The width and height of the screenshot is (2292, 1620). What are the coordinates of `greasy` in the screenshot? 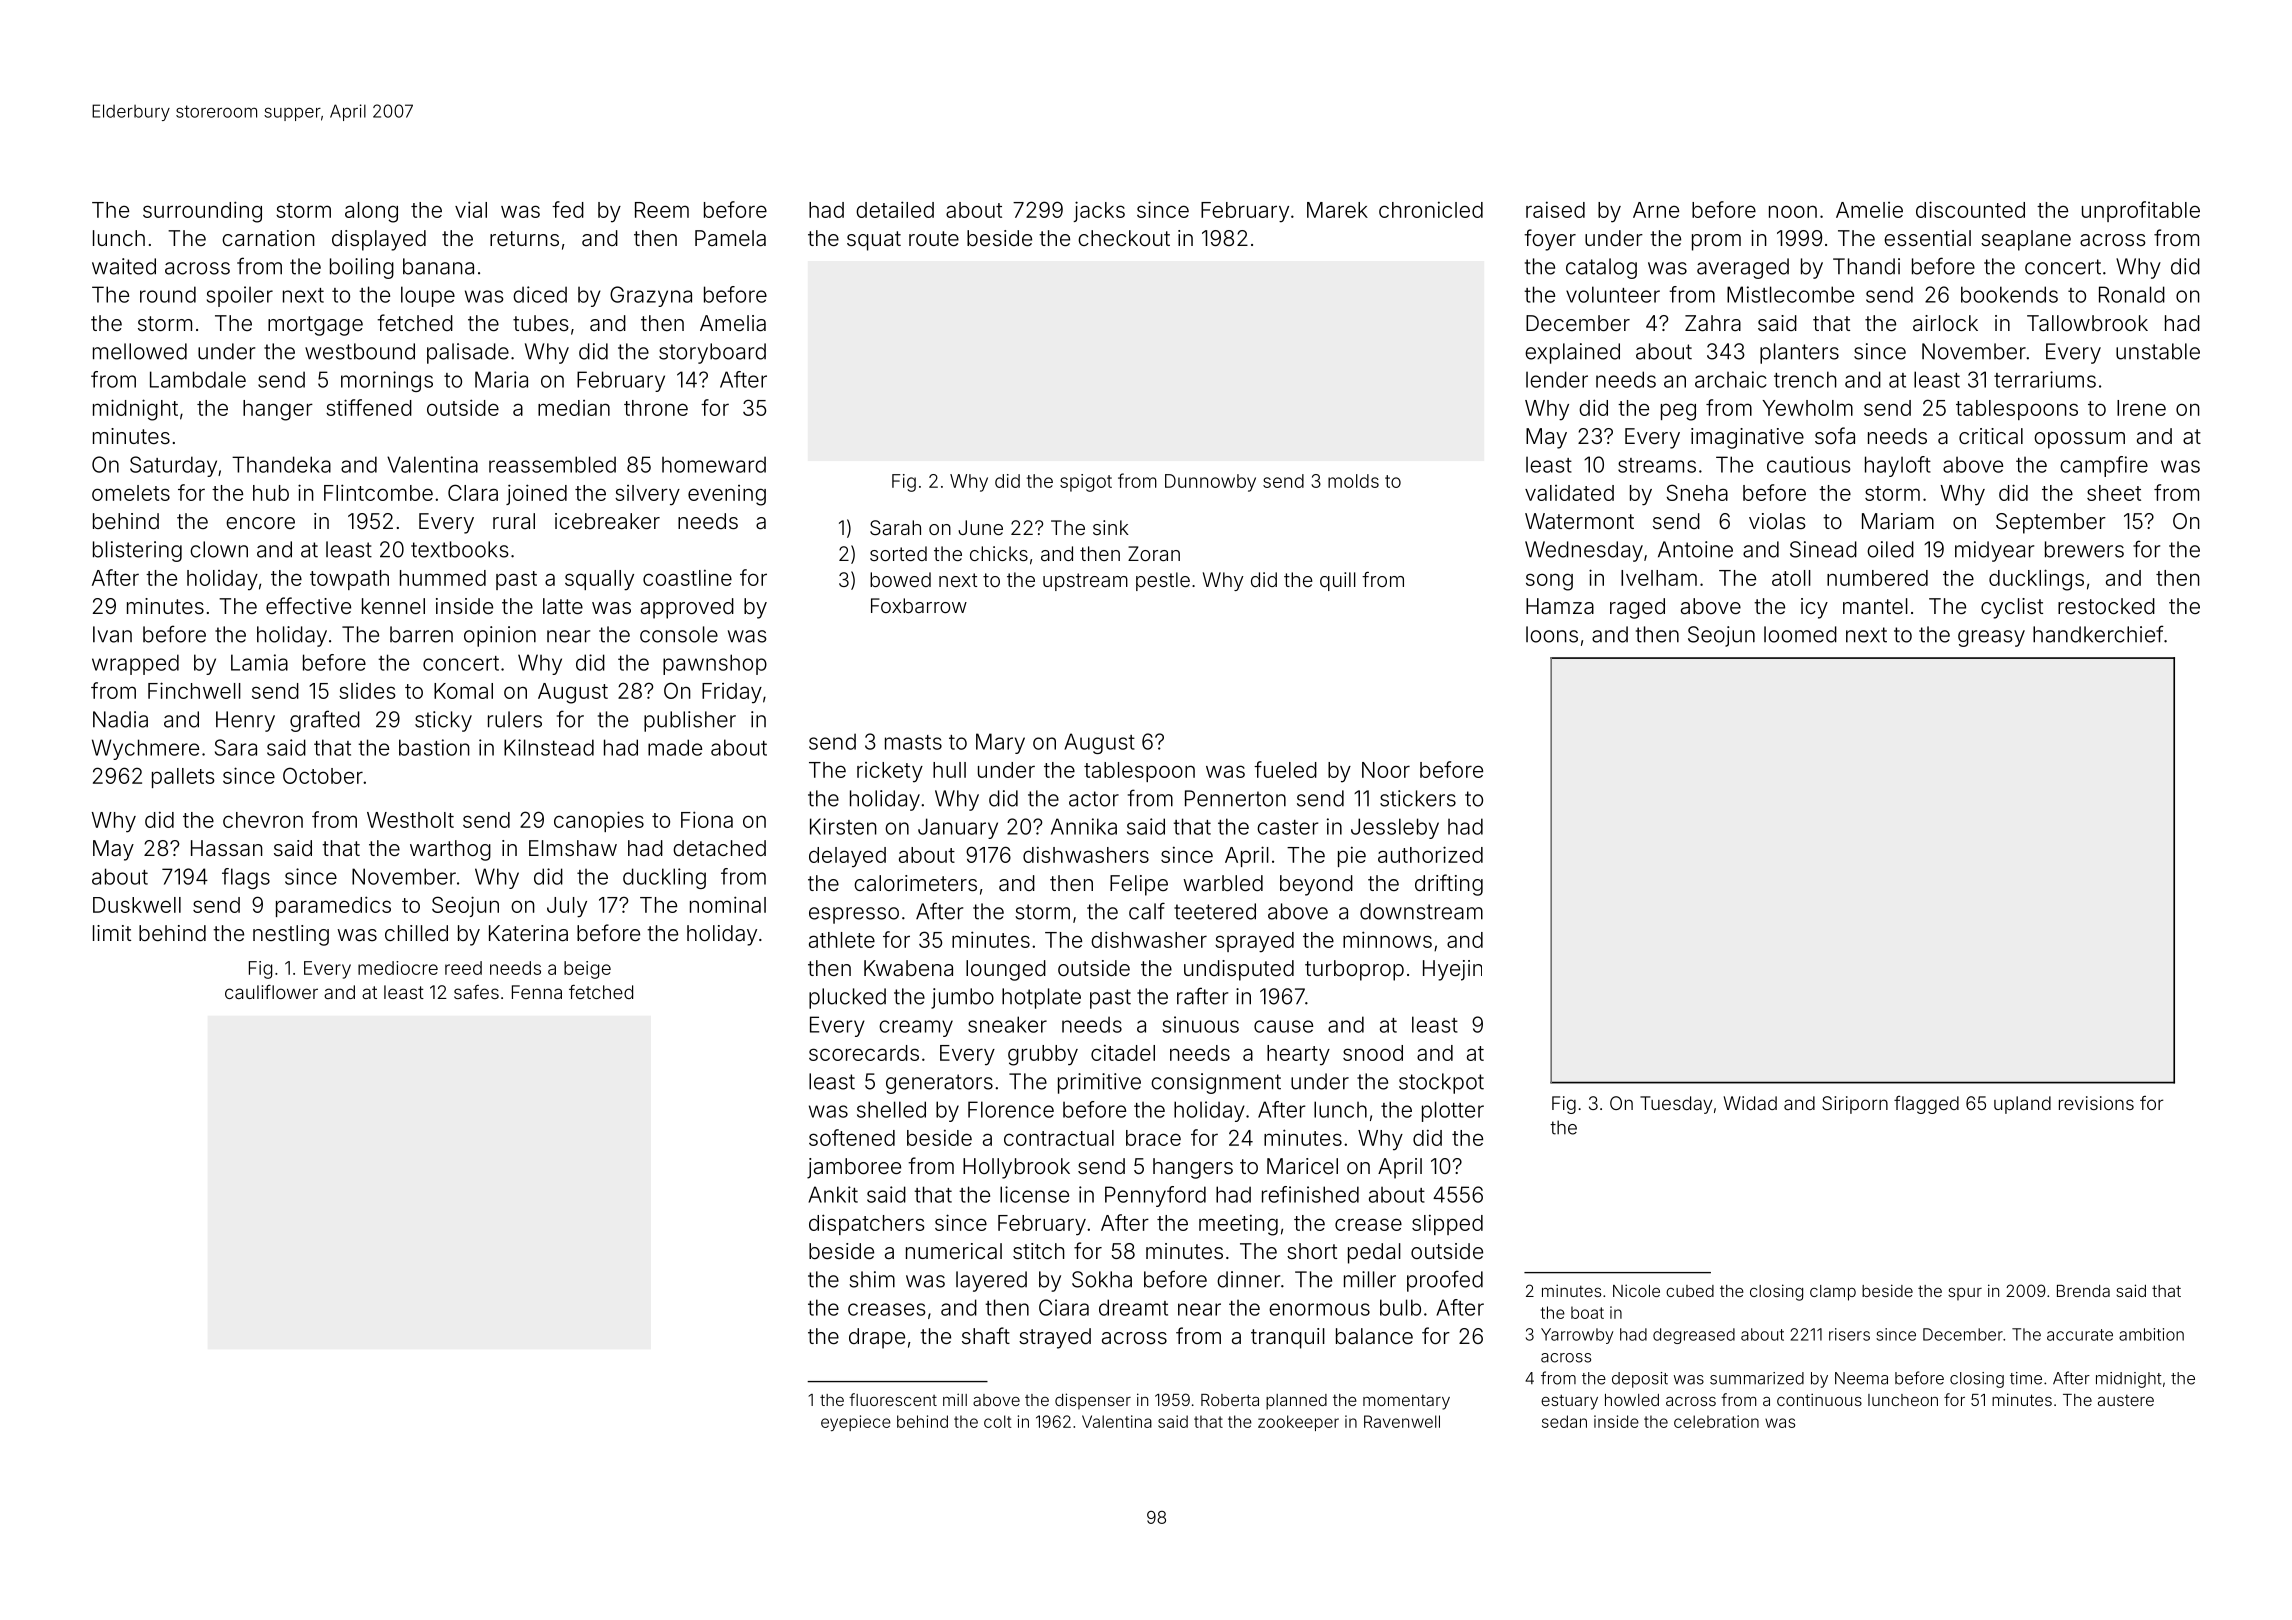 It's located at (1991, 638).
